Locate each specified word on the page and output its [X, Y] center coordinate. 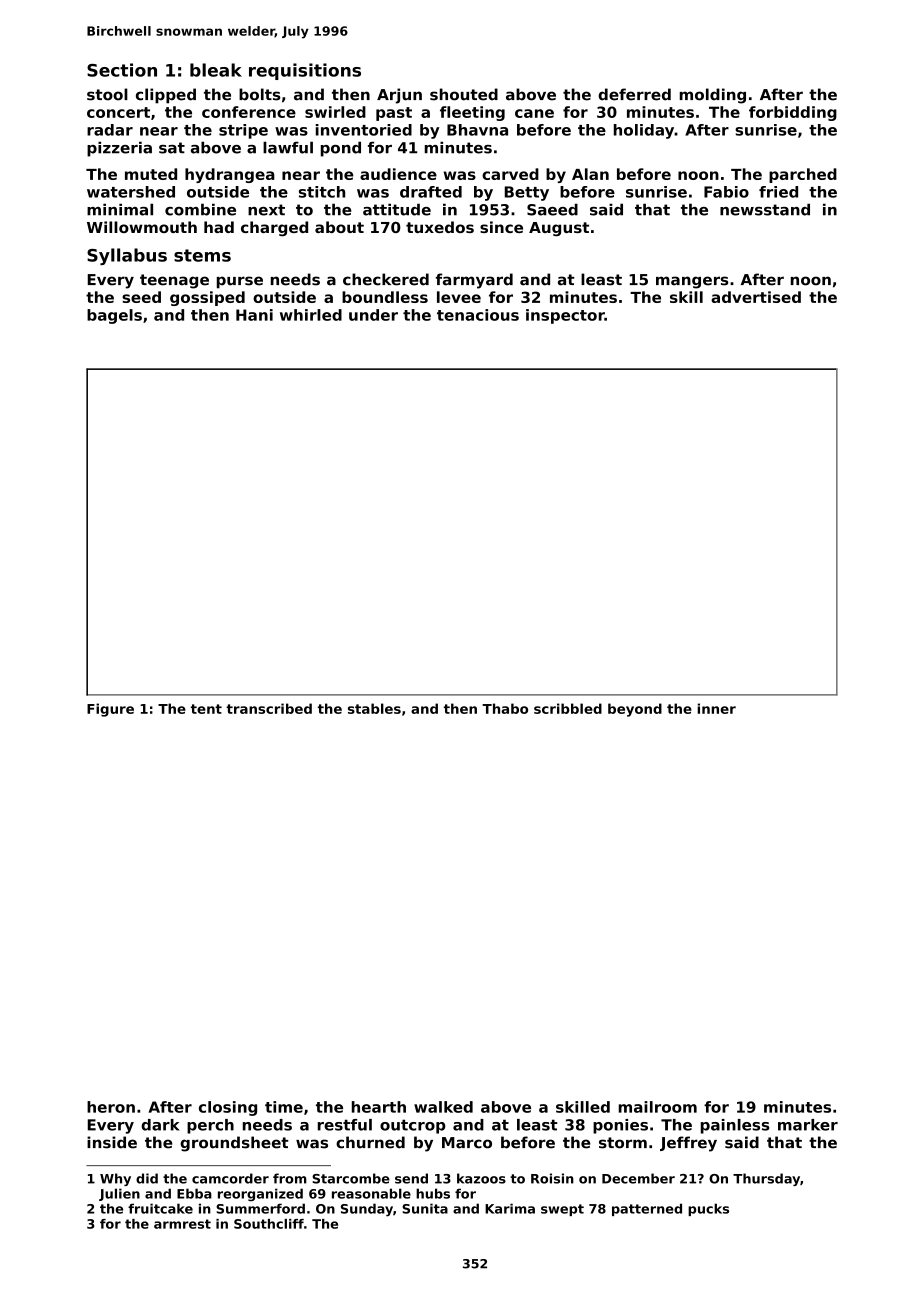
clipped [166, 96]
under [373, 315]
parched [803, 175]
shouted [464, 94]
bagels [114, 316]
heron [111, 1107]
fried [778, 192]
